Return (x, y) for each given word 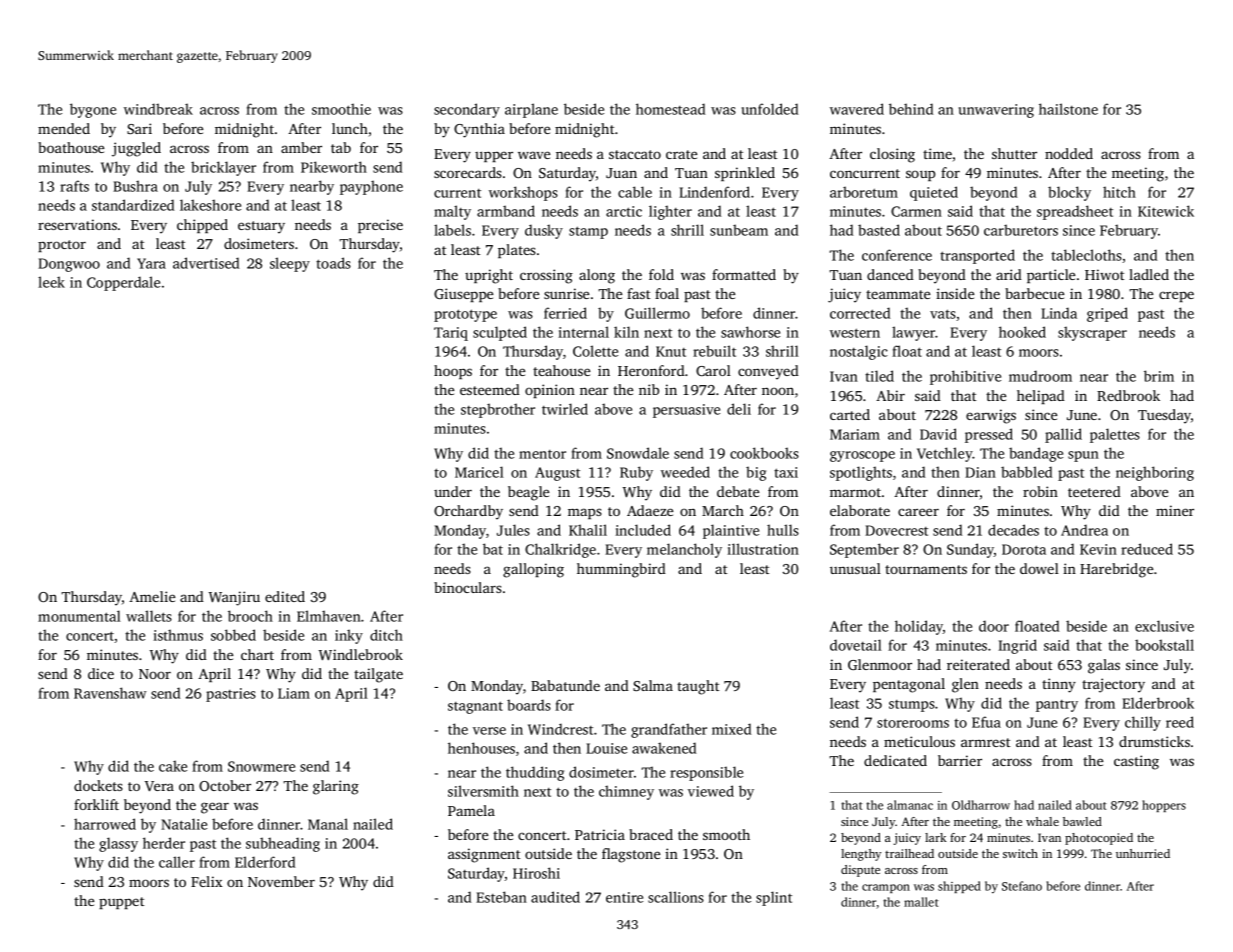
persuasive (686, 411)
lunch (350, 128)
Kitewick (1166, 211)
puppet (122, 903)
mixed (731, 729)
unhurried (1143, 853)
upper (494, 156)
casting (1136, 762)
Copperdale (123, 283)
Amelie (152, 596)
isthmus (178, 635)
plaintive (731, 531)
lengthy (861, 855)
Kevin (1098, 549)
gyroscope (862, 456)
